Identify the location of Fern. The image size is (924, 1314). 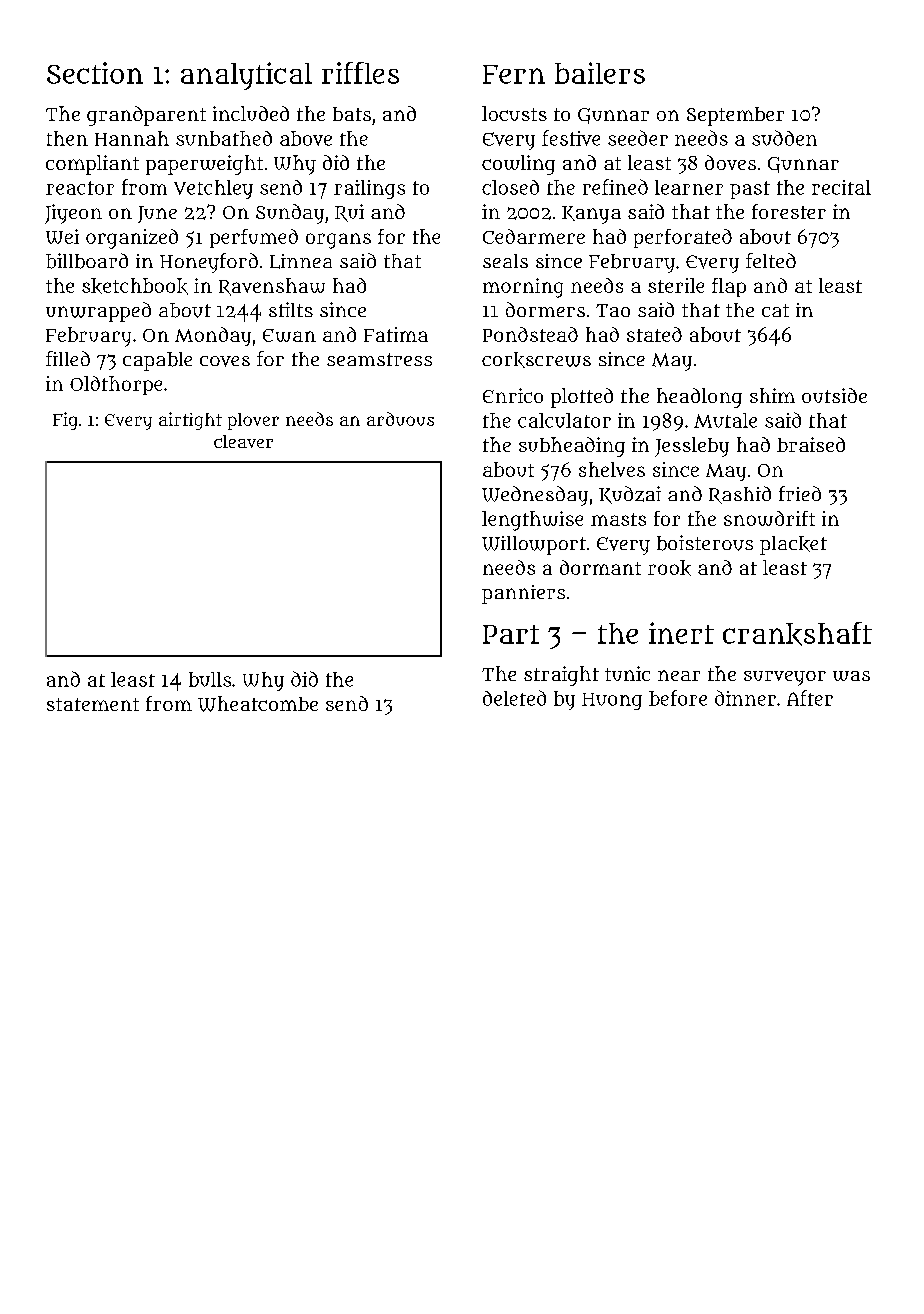
(514, 74).
